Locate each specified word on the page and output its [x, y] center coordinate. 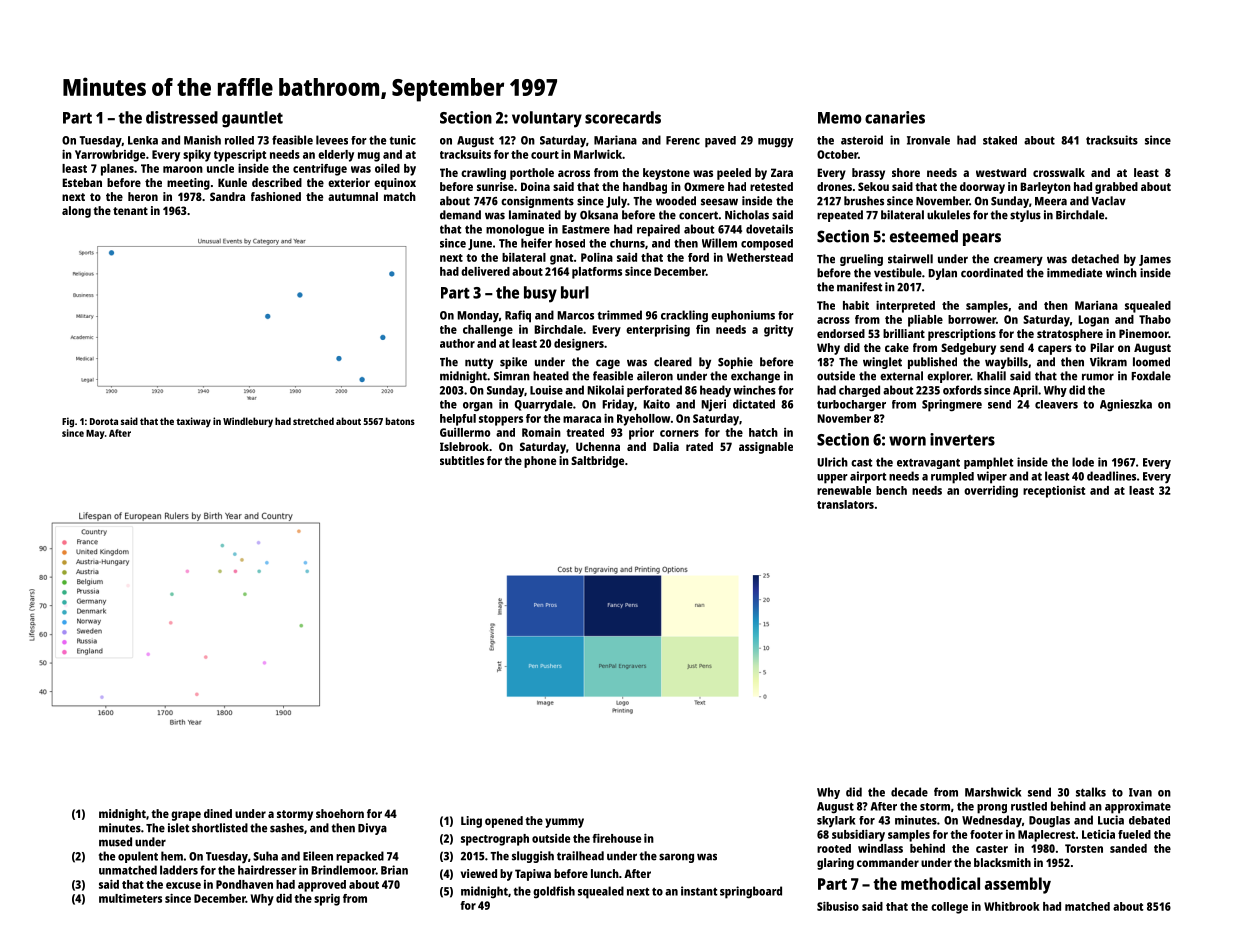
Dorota [104, 421]
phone [540, 462]
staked [1000, 140]
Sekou [873, 186]
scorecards [623, 117]
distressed [182, 117]
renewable [844, 490]
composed [767, 245]
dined [218, 813]
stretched [313, 421]
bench [891, 490]
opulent [138, 857]
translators [845, 504]
